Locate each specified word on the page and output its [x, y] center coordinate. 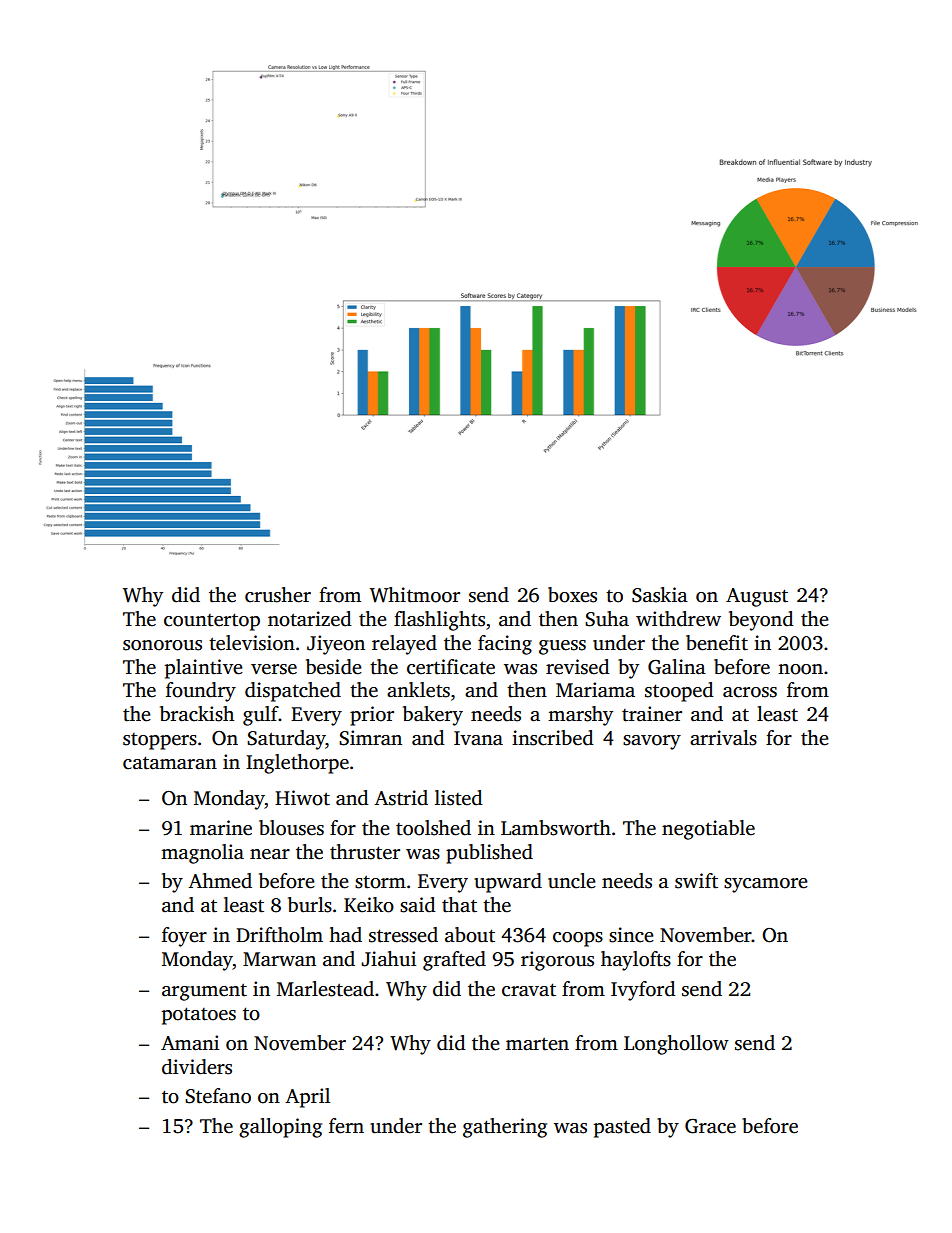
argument [204, 992]
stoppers [160, 741]
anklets [418, 690]
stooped [679, 692]
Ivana [478, 738]
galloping [280, 1128]
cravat [529, 990]
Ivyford [643, 991]
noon [800, 669]
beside [334, 667]
